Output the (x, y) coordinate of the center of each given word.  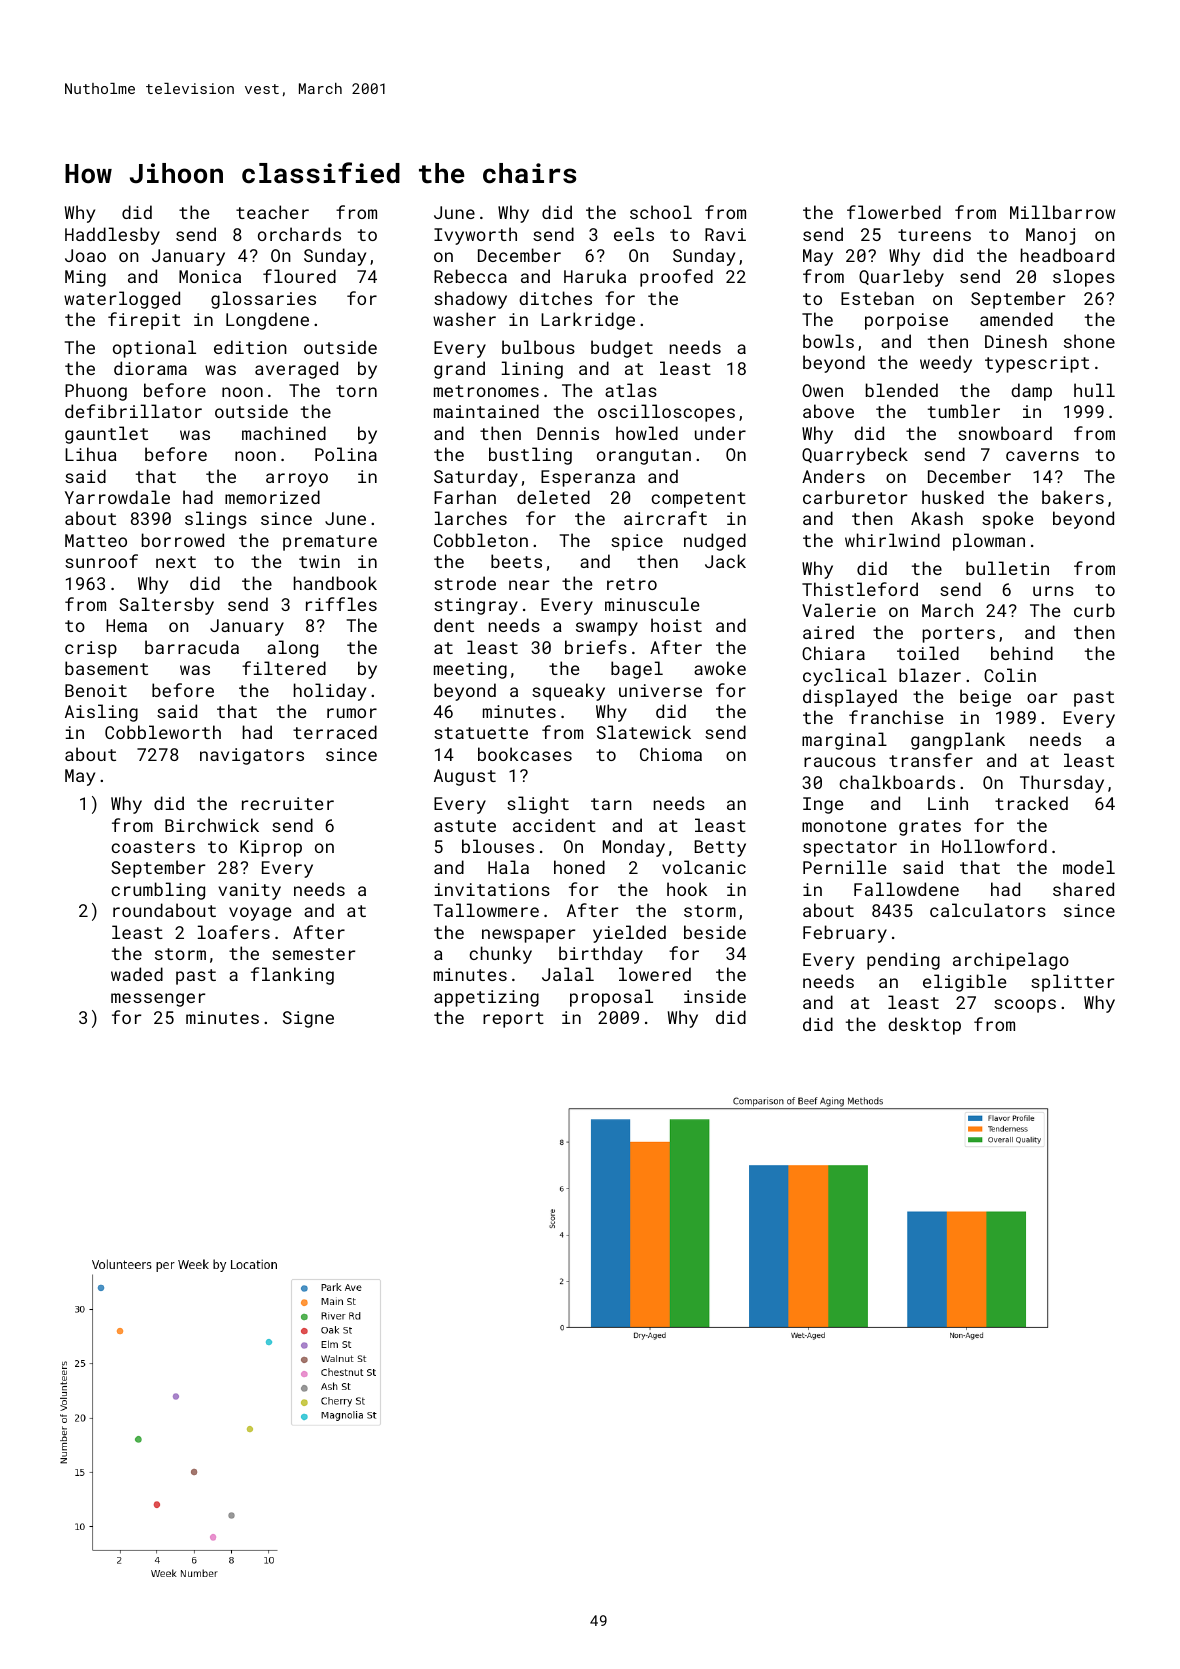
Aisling (101, 713)
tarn (611, 804)
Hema (126, 625)
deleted (553, 497)
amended (1016, 319)
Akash (937, 518)
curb (1094, 610)
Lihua (91, 454)
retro (632, 584)
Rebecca (470, 276)
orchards (299, 234)
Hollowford (994, 846)
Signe (308, 1019)
